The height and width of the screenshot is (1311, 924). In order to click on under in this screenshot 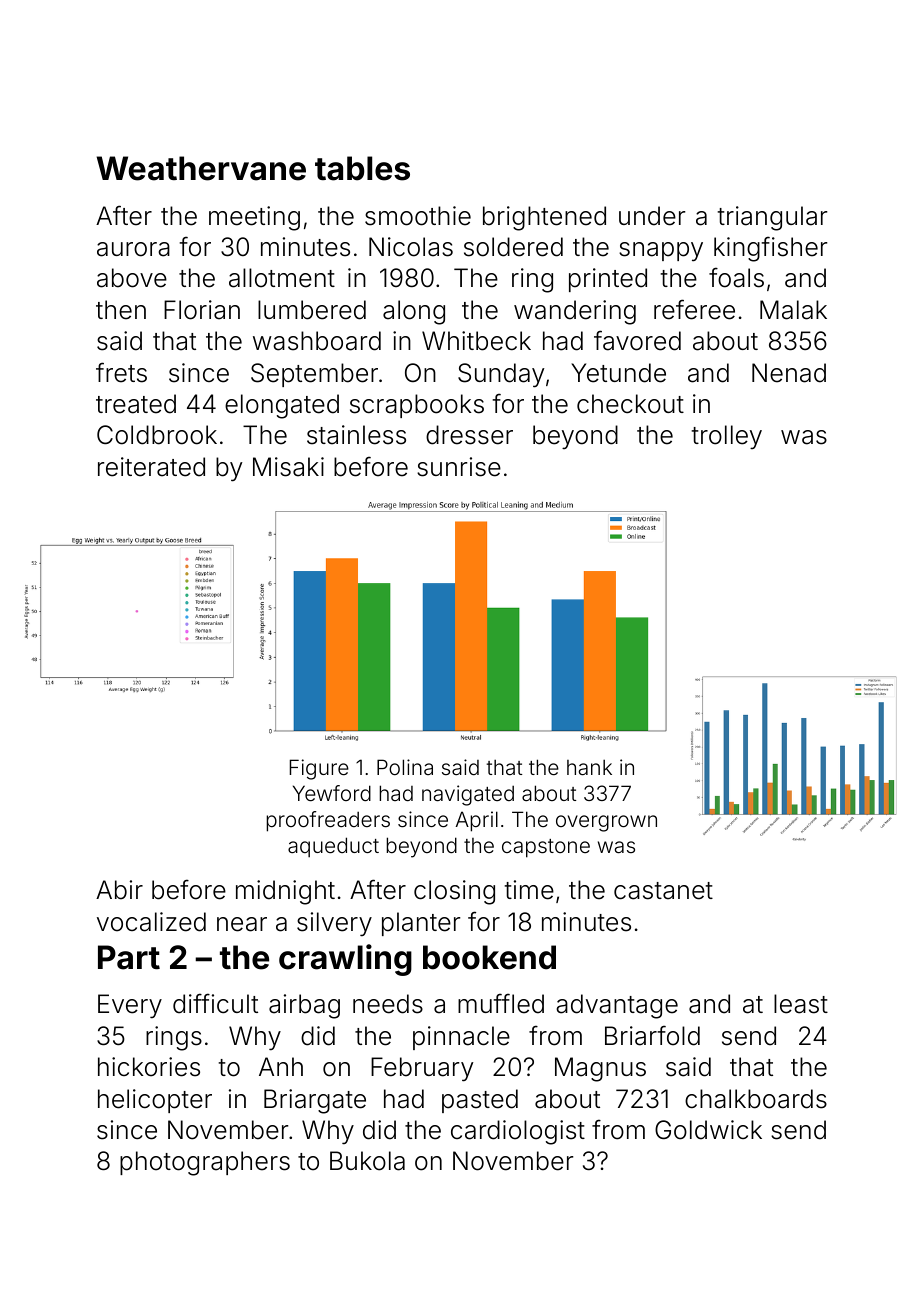, I will do `click(652, 216)`.
